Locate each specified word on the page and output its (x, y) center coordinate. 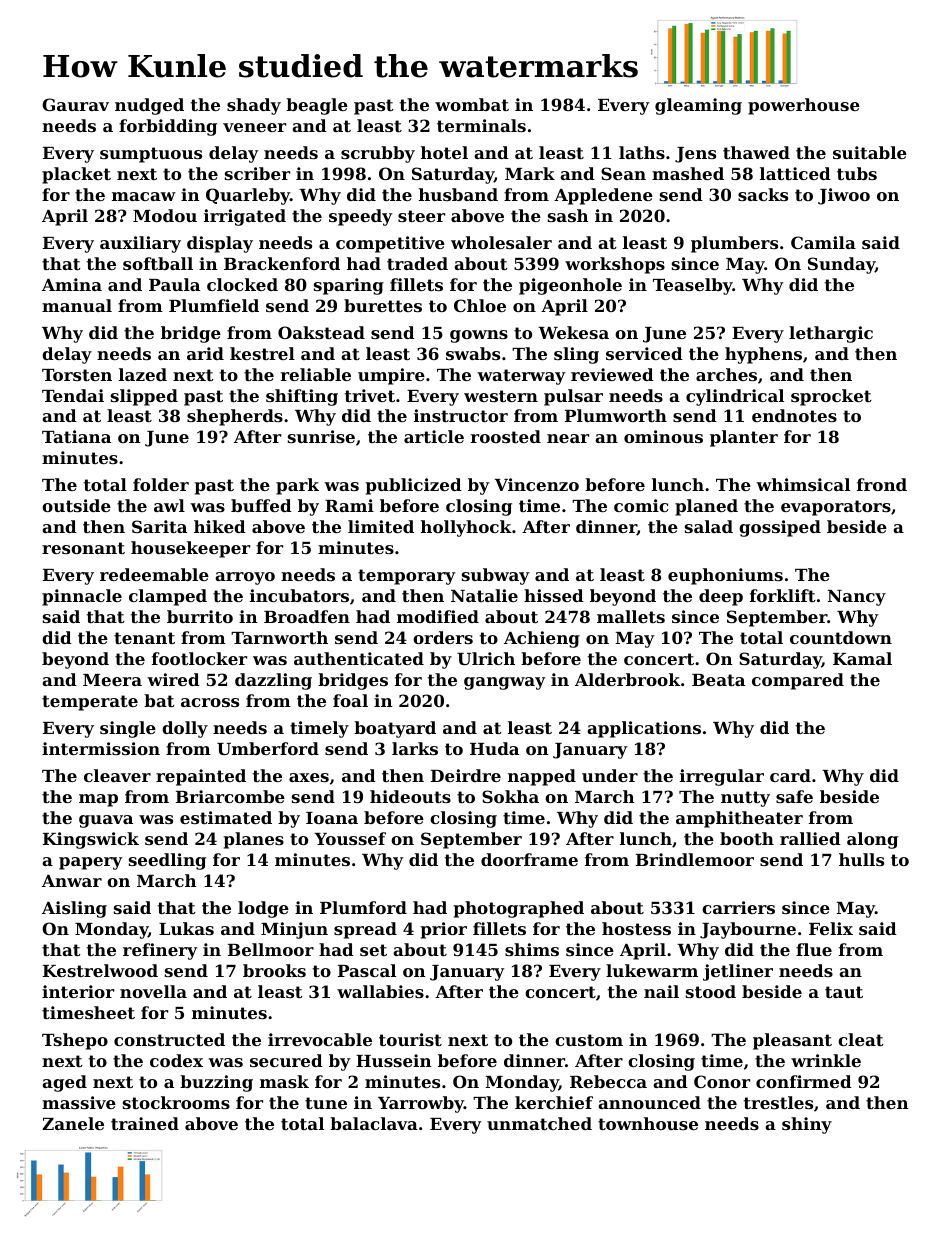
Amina (72, 284)
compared (798, 681)
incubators (299, 595)
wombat (472, 104)
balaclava (374, 1123)
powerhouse (804, 106)
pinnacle (82, 597)
